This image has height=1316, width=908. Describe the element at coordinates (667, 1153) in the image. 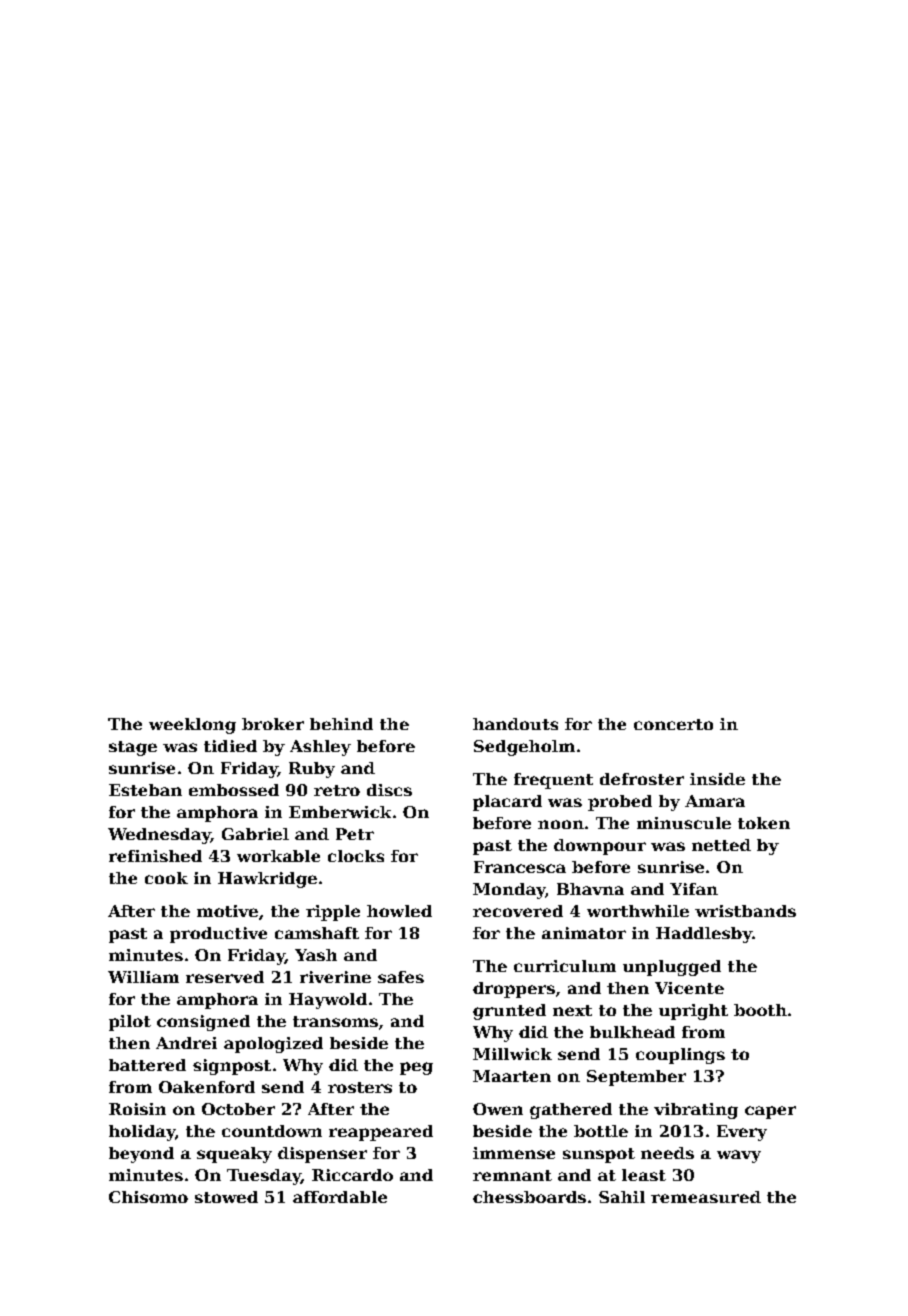

I see `needs` at that location.
